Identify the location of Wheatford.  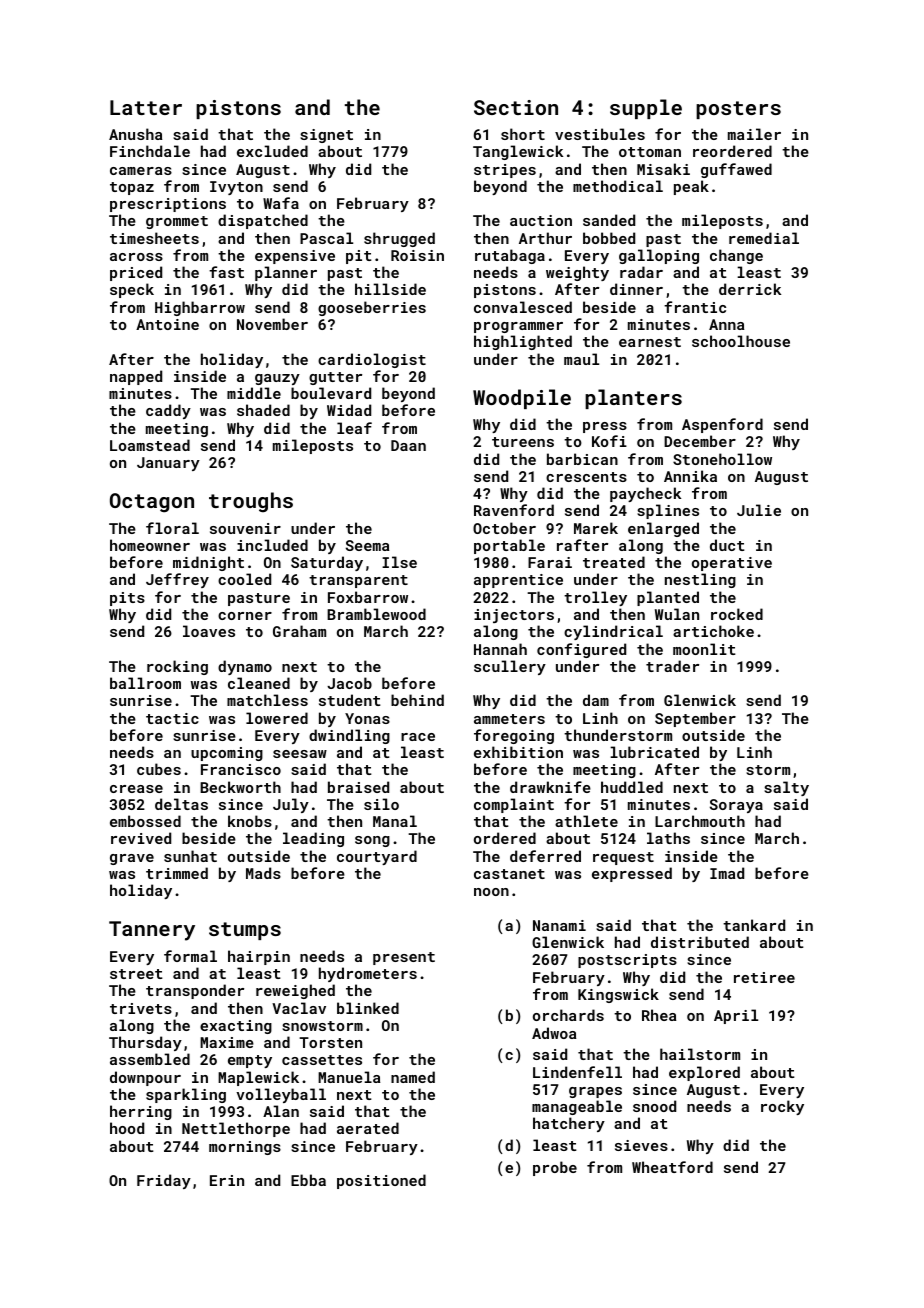
(672, 1167).
